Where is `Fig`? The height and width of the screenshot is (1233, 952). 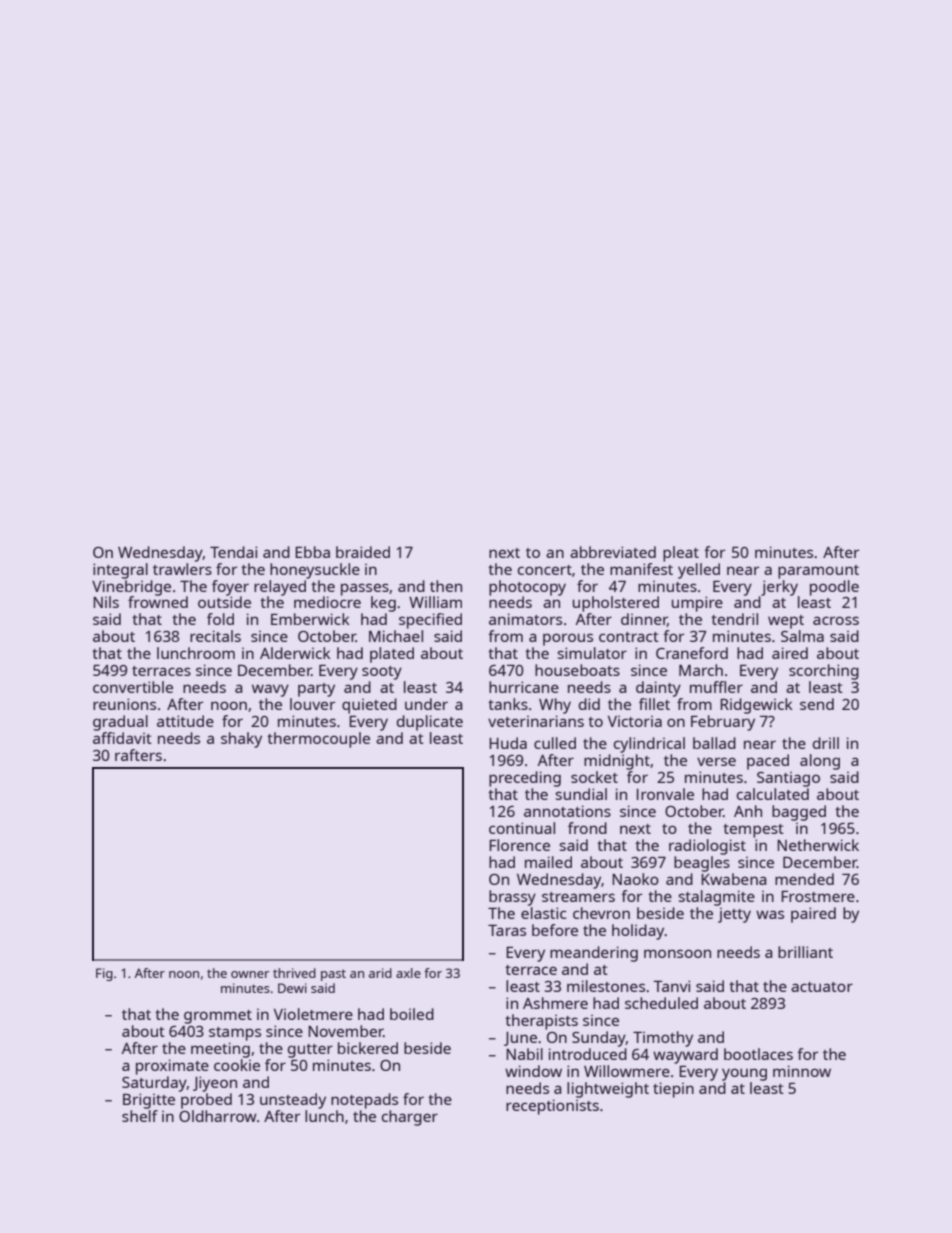 Fig is located at coordinates (104, 974).
